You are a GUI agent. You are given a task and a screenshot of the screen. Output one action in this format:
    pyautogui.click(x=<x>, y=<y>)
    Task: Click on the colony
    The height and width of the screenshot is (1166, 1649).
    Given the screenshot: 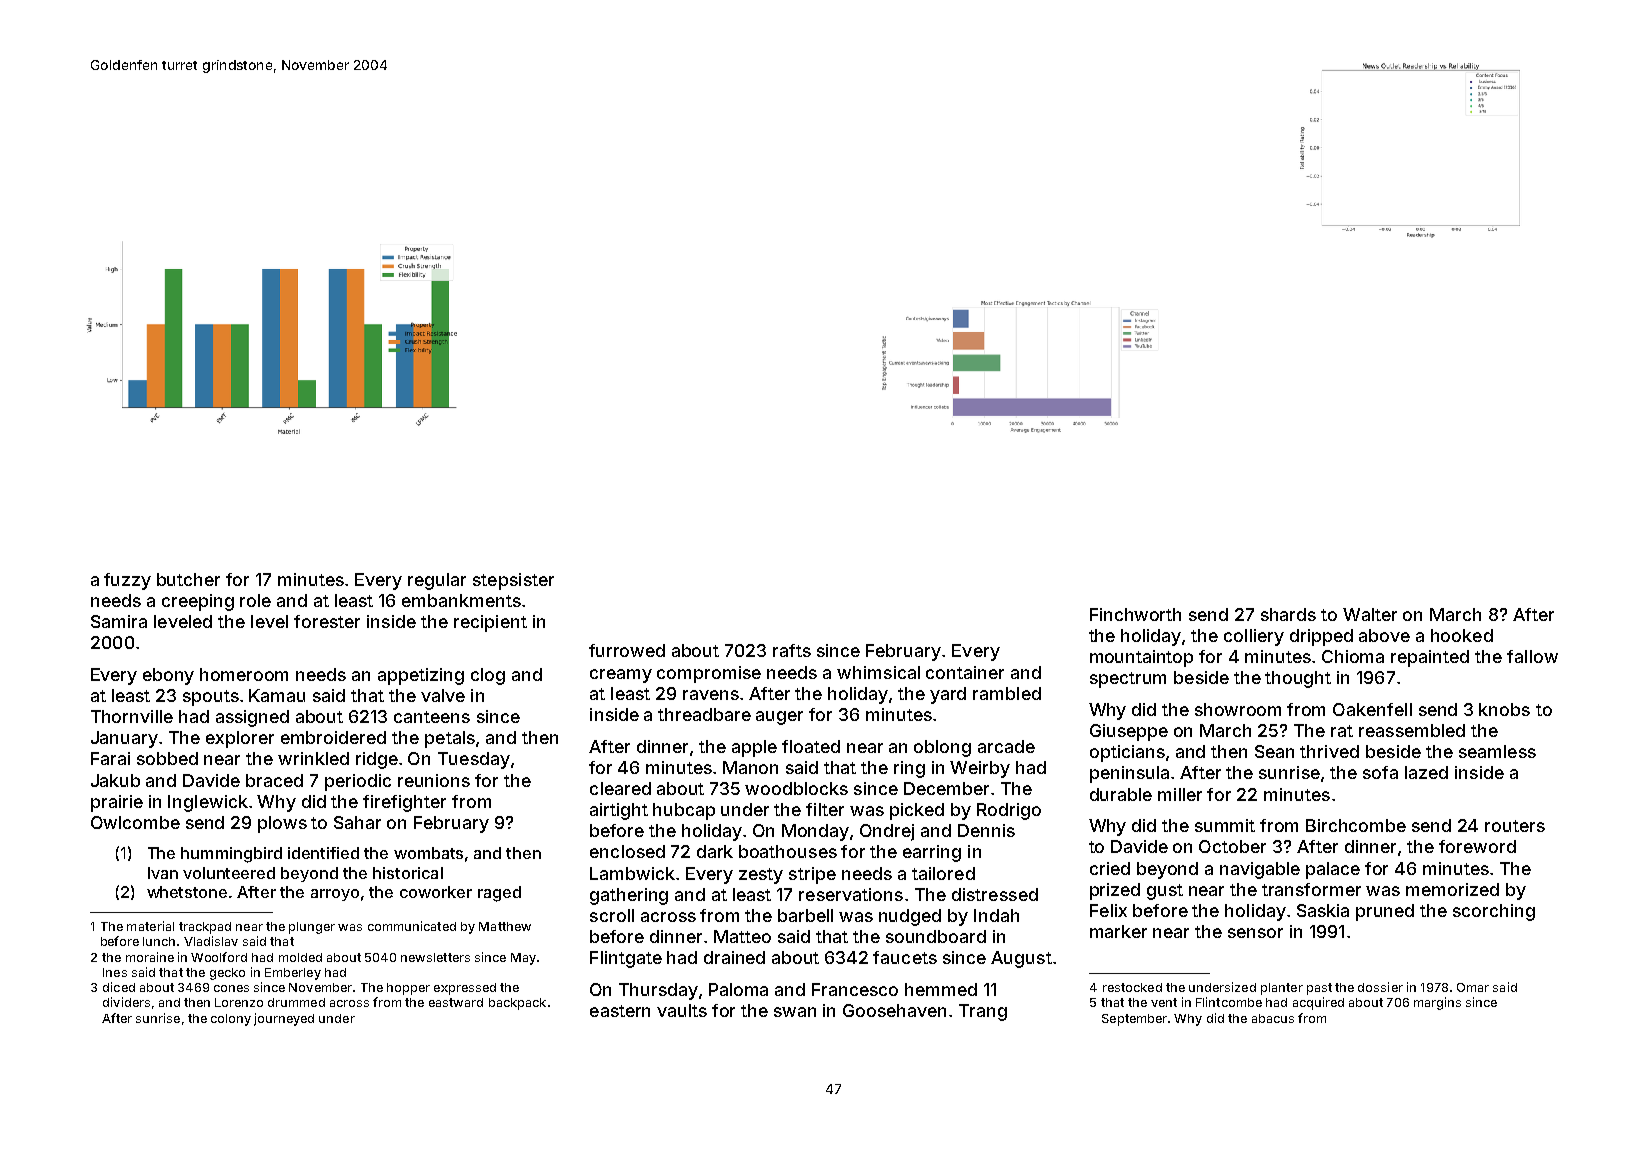 What is the action you would take?
    pyautogui.click(x=231, y=1020)
